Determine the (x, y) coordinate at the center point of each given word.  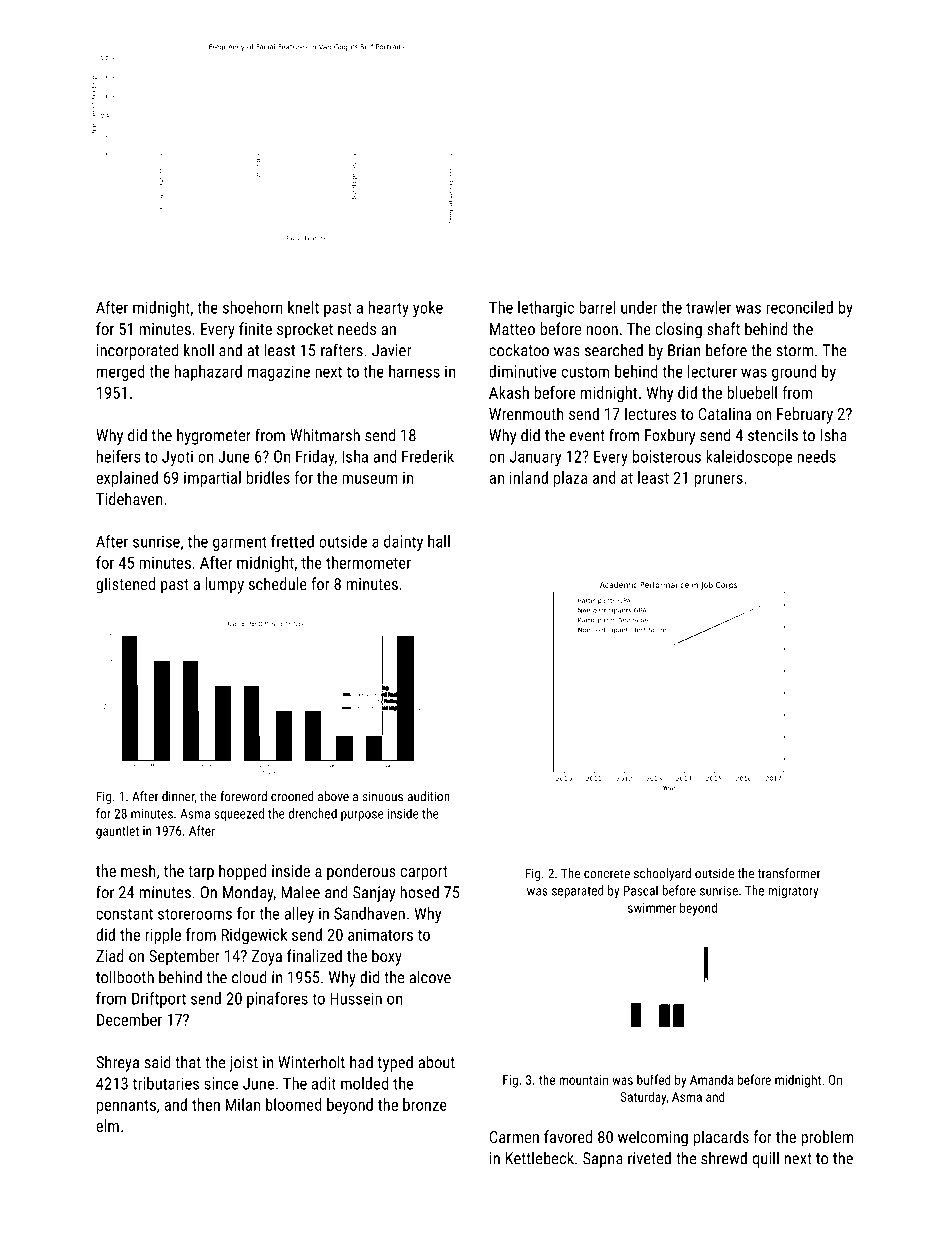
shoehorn (253, 307)
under (639, 307)
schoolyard (662, 874)
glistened (125, 585)
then (206, 1104)
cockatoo (519, 350)
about (436, 1062)
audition (429, 796)
